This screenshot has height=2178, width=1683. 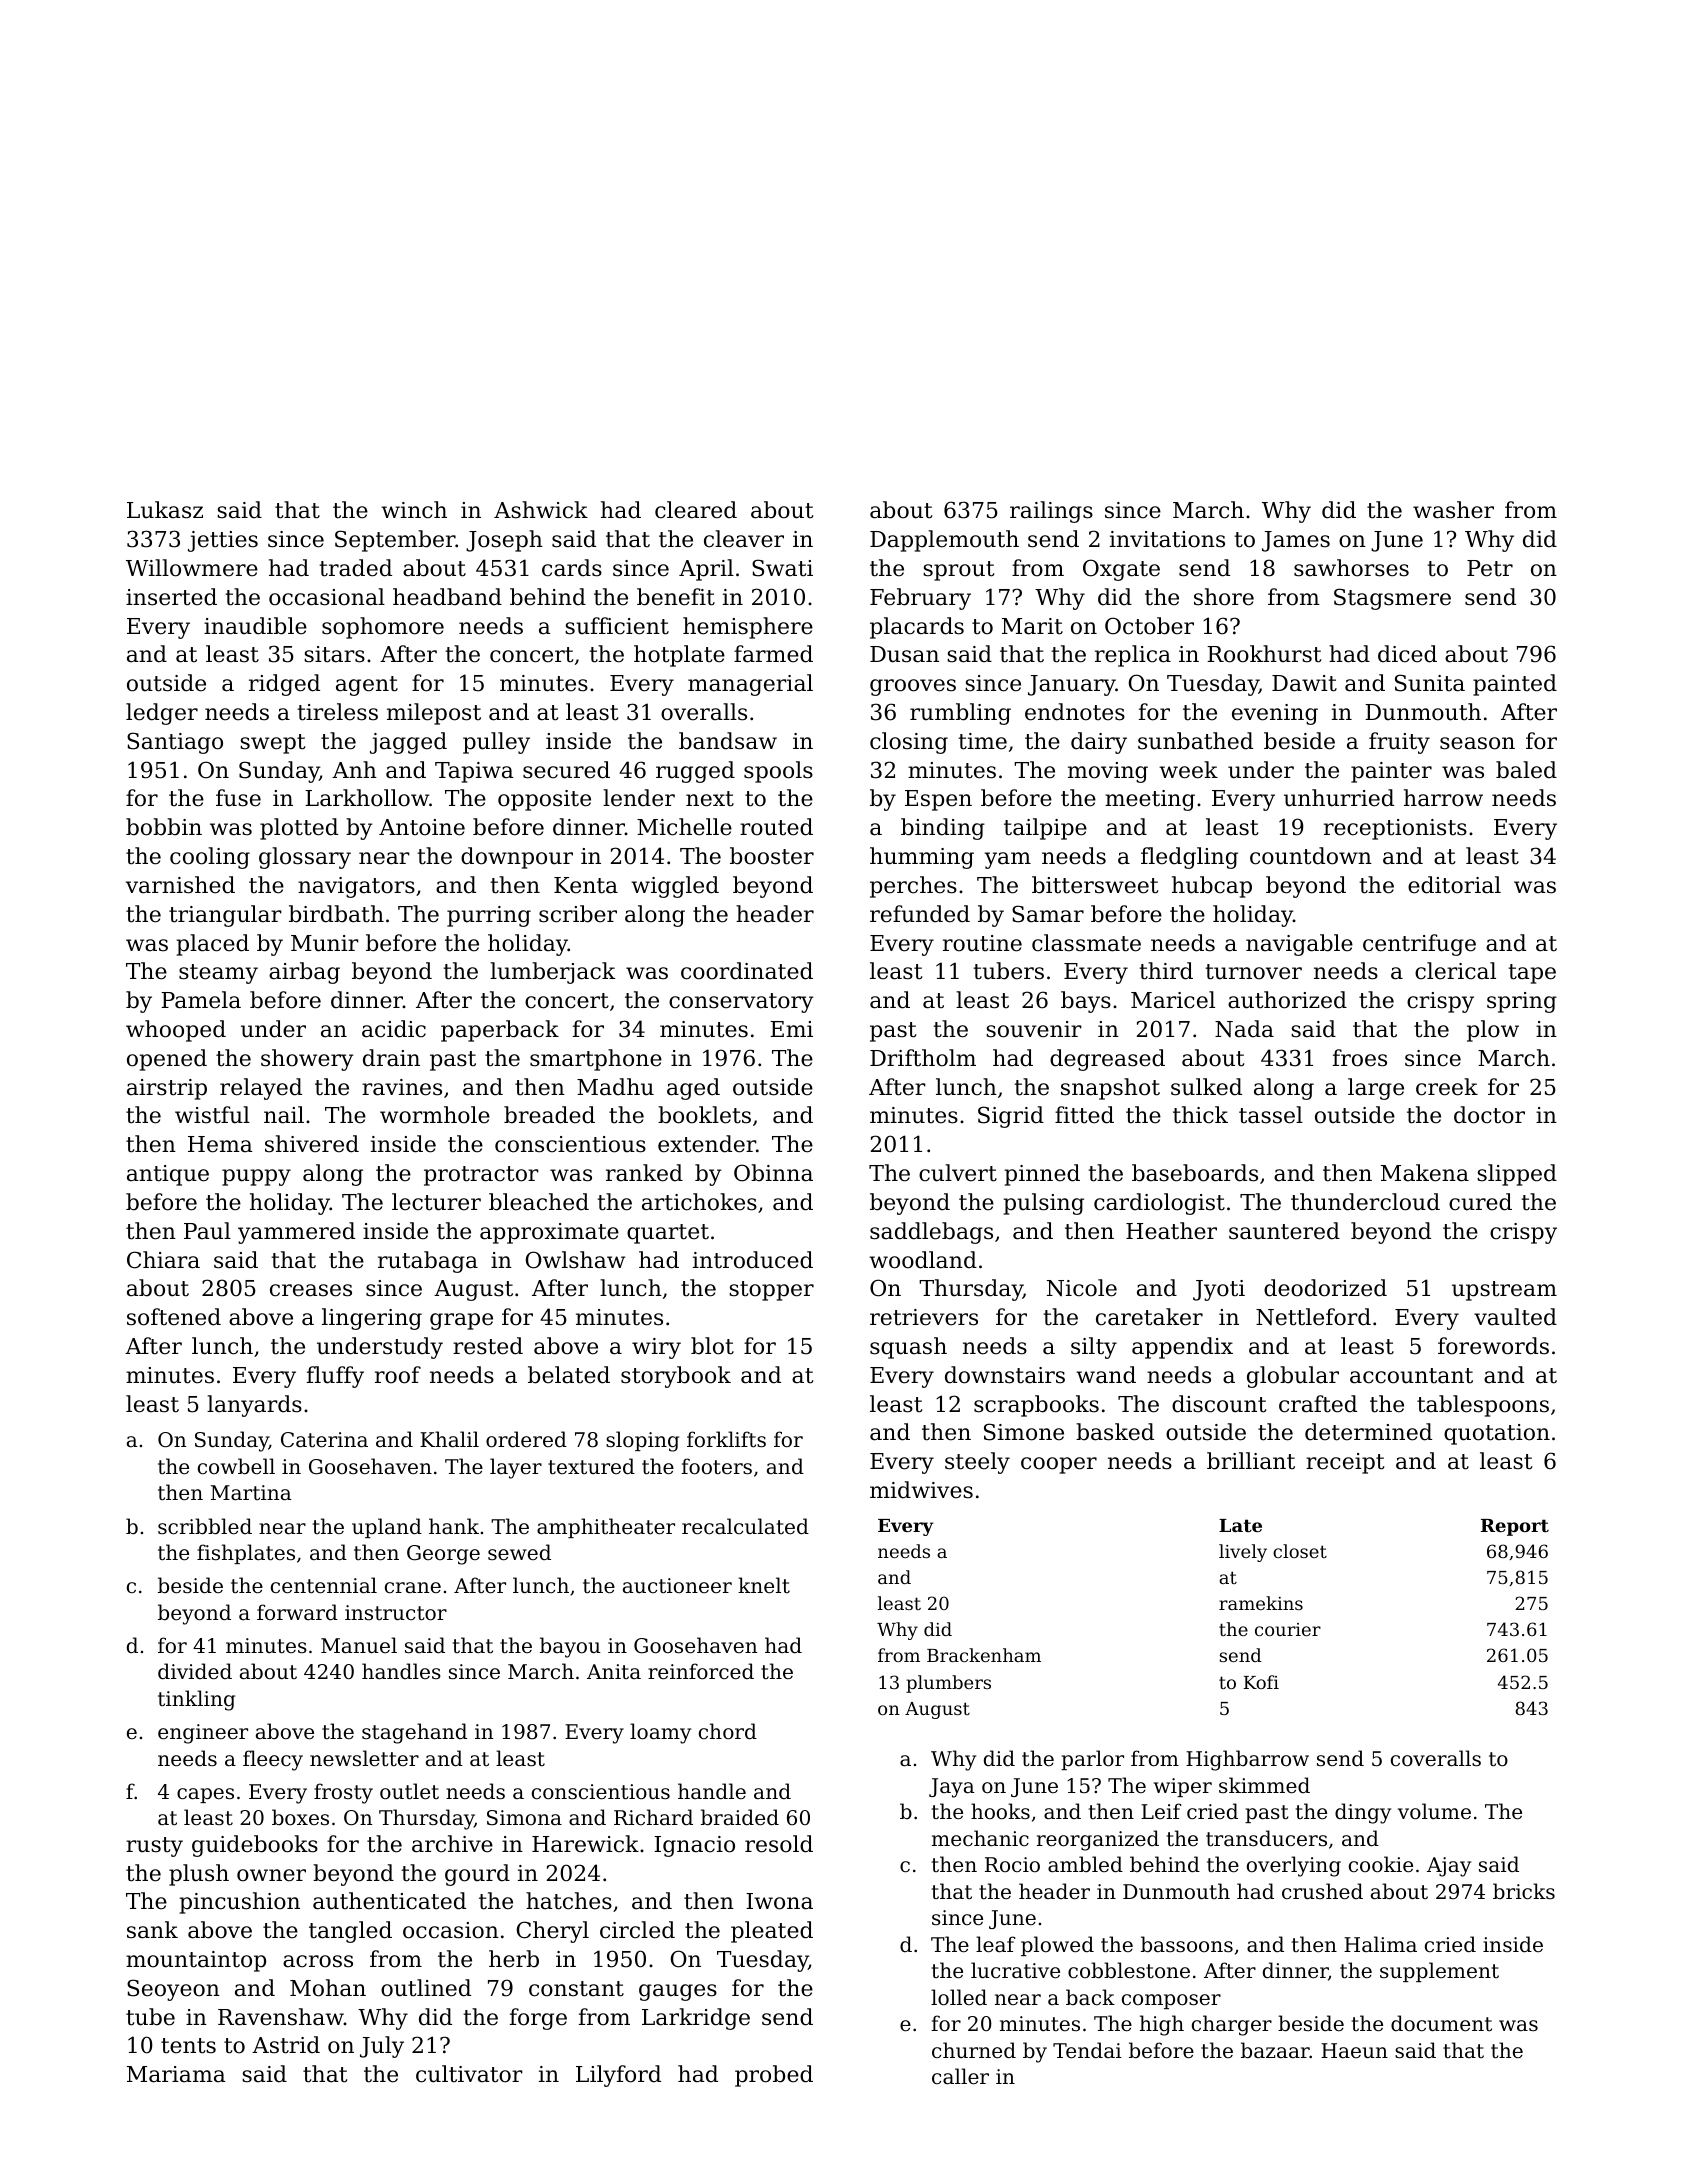 I want to click on approximate, so click(x=549, y=1233).
